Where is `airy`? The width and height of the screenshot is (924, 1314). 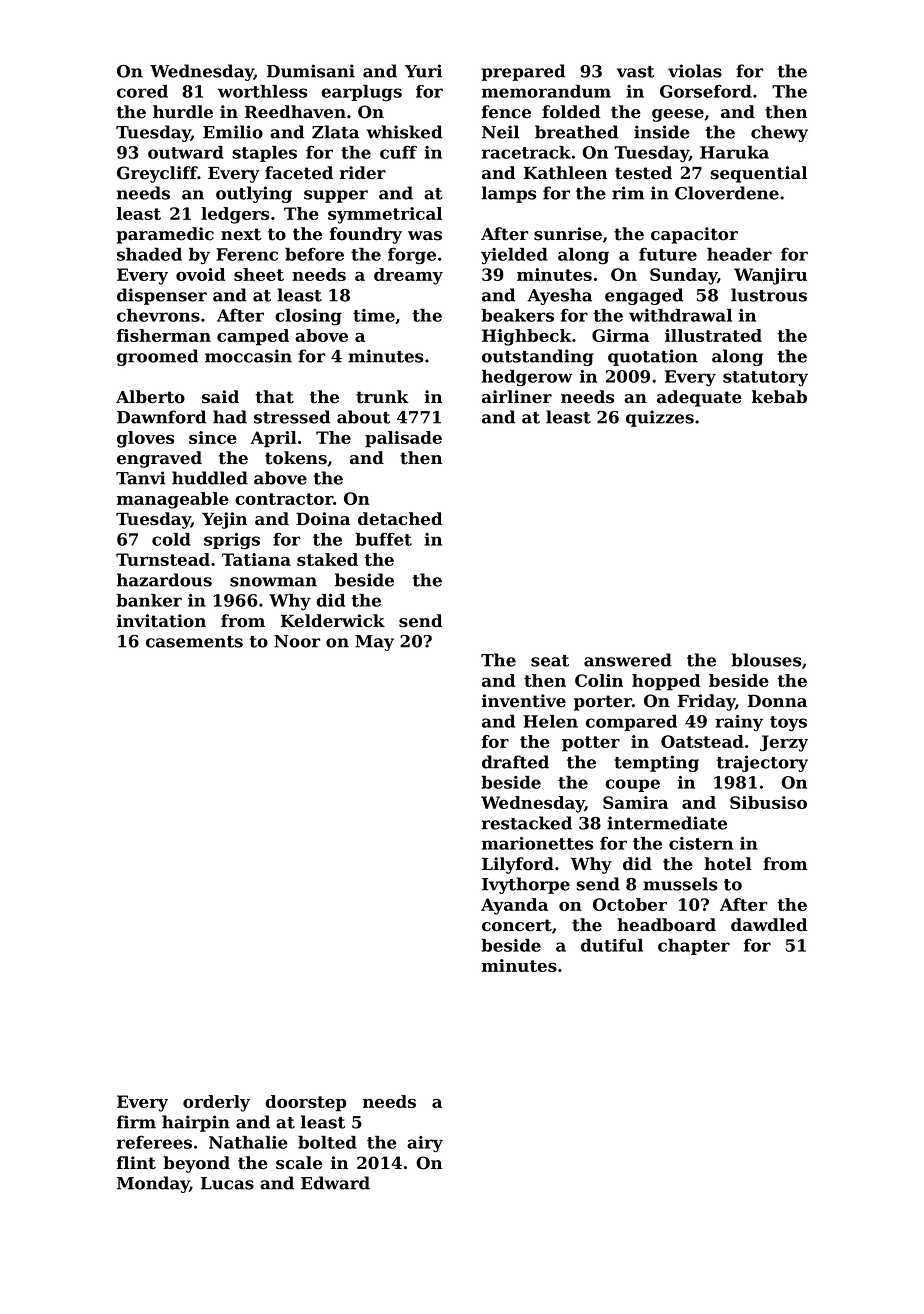
airy is located at coordinates (425, 1144).
